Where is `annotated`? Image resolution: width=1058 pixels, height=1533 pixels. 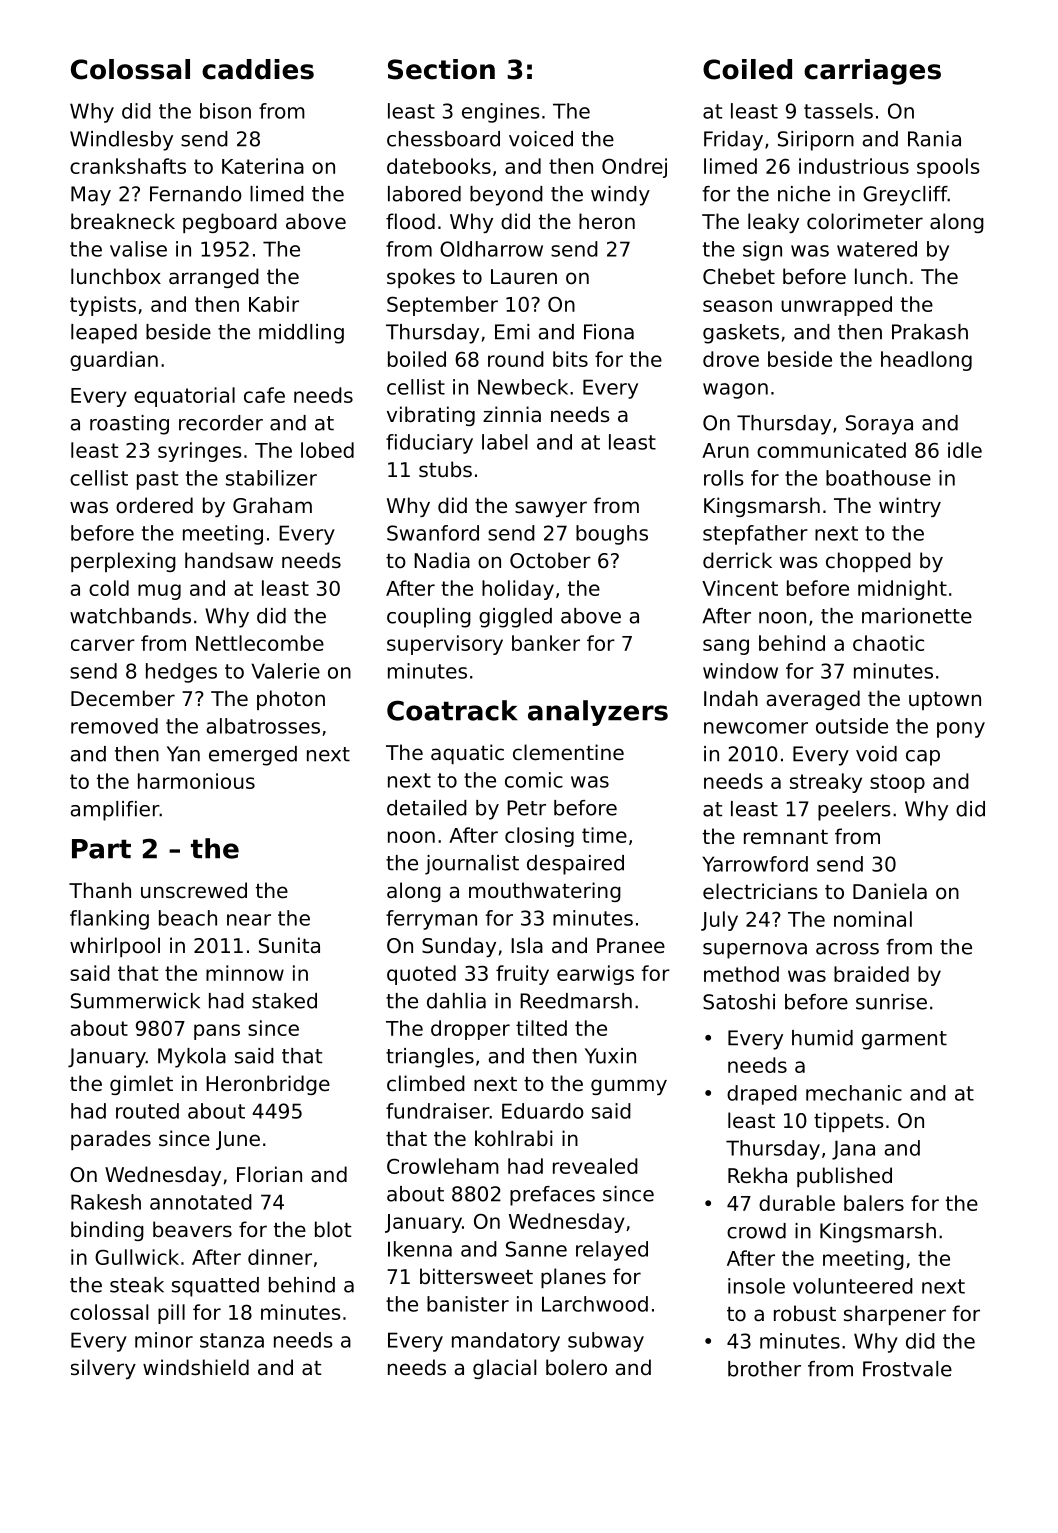 annotated is located at coordinates (201, 1202).
